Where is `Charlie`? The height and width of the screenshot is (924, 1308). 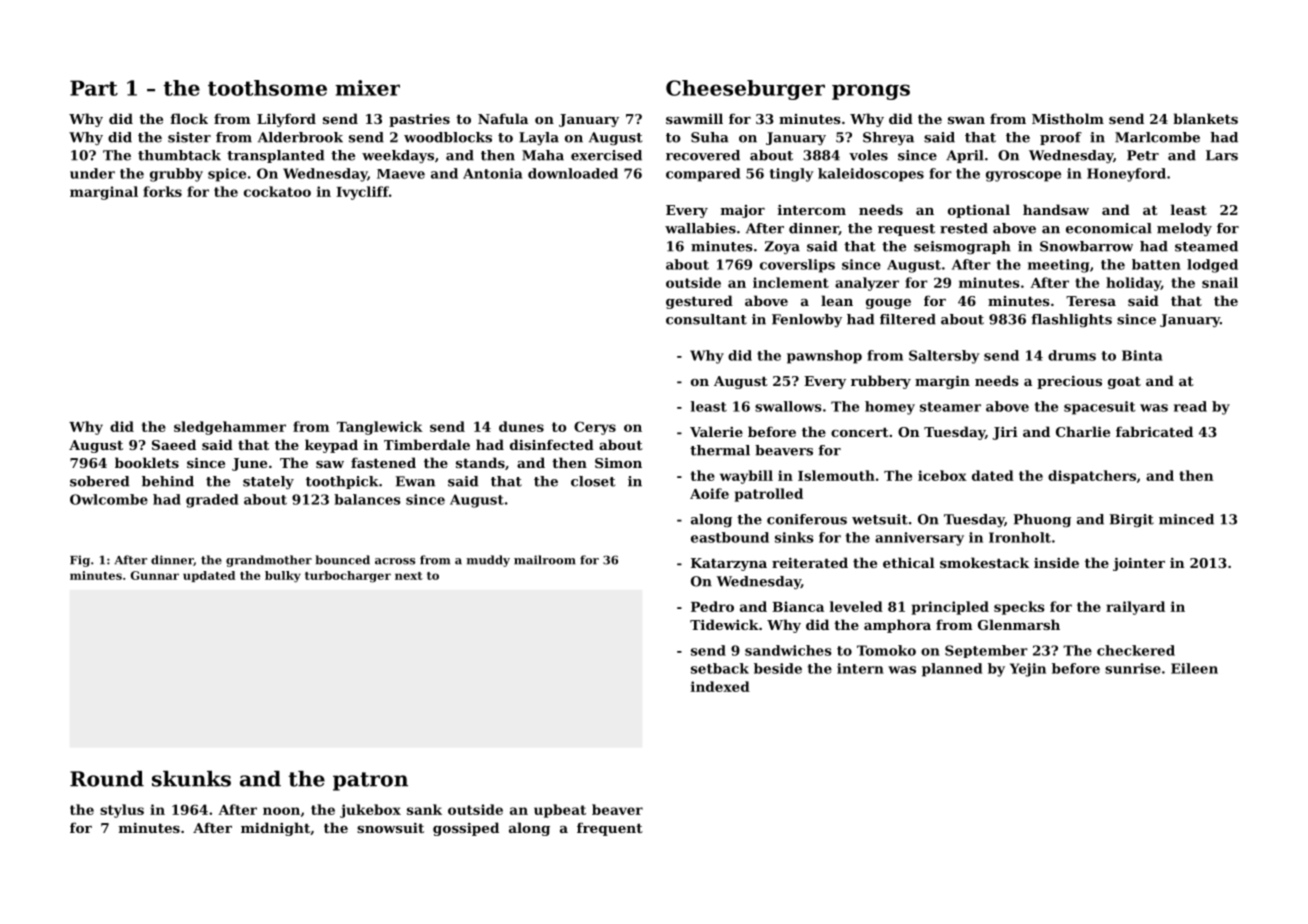
Charlie is located at coordinates (1083, 431).
